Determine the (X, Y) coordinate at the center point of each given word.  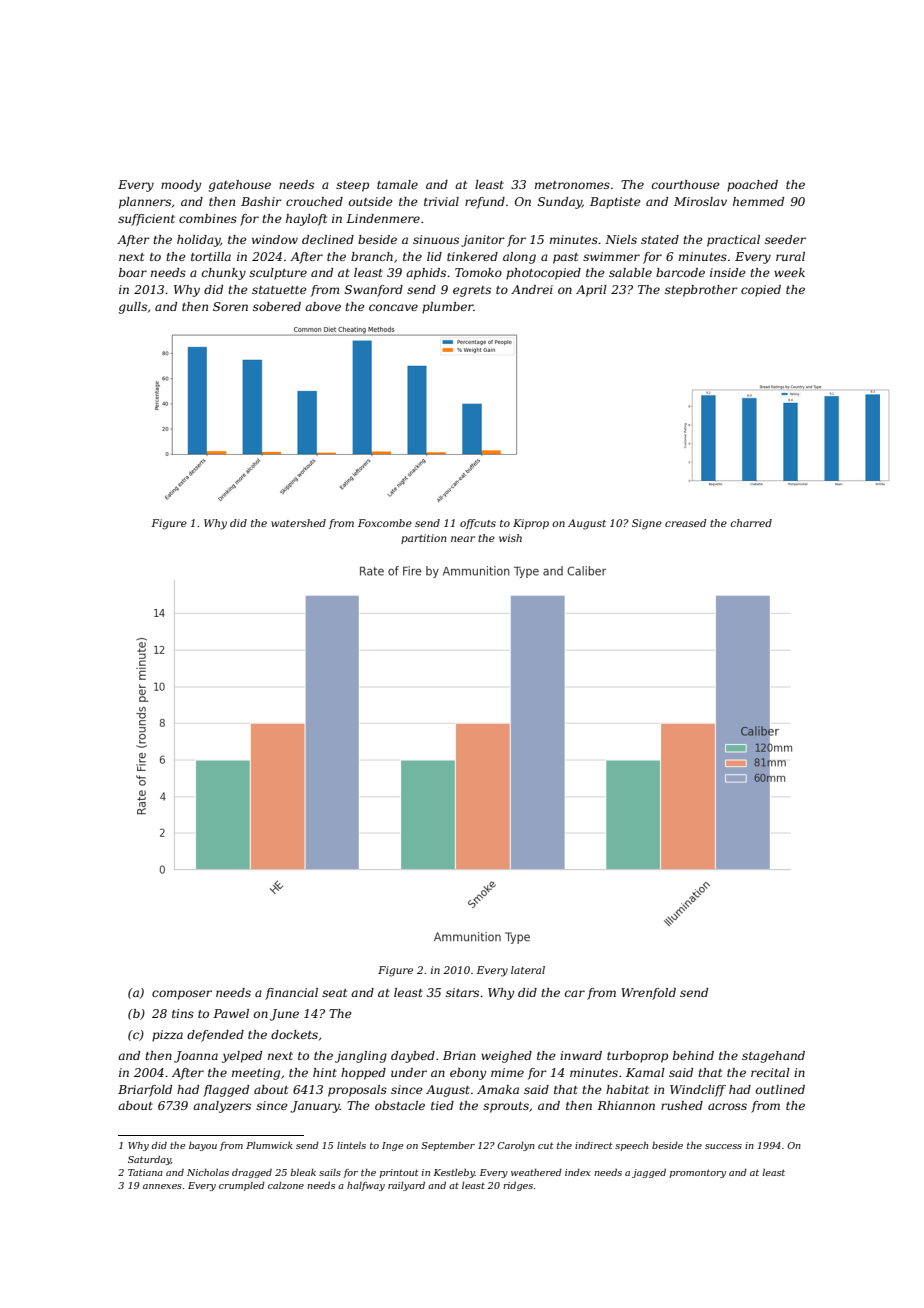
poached (752, 186)
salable (630, 272)
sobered (277, 306)
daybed (413, 1057)
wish (510, 538)
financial (291, 994)
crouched (314, 201)
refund (485, 203)
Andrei (532, 289)
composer (182, 995)
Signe (647, 524)
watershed (298, 523)
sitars (462, 992)
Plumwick (269, 1145)
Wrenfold (648, 994)
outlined (780, 1089)
